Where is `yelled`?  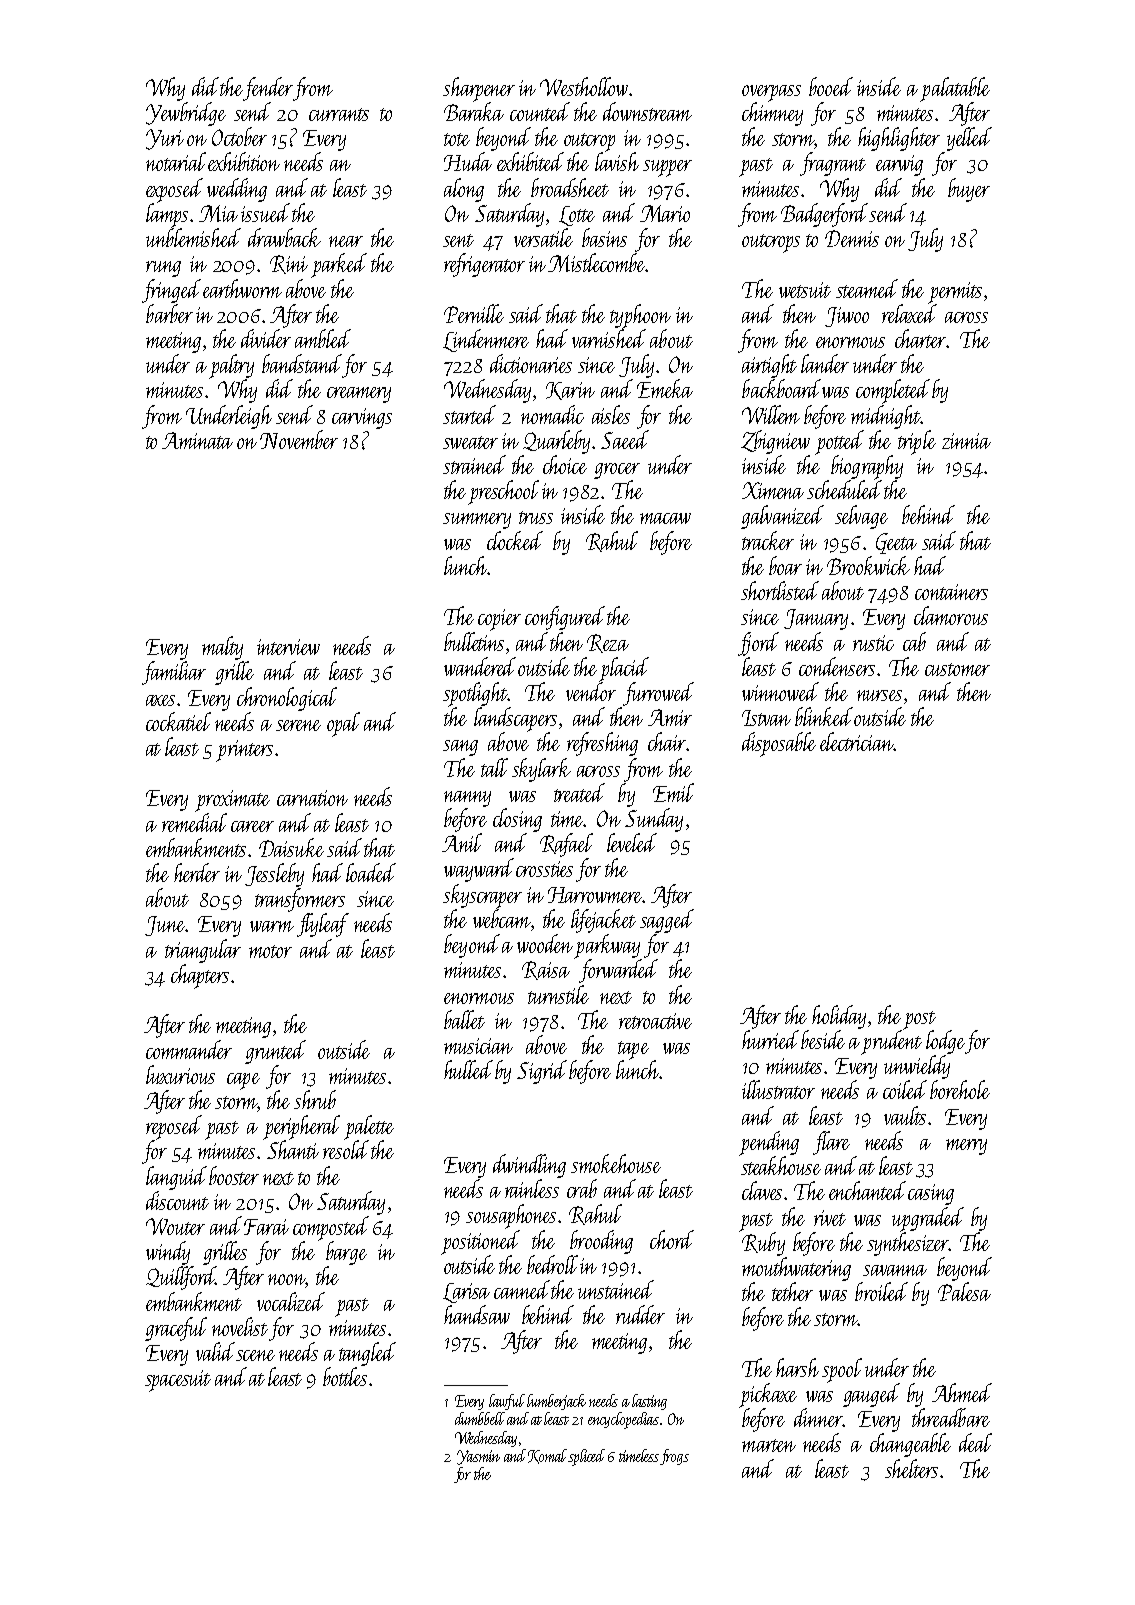
yelled is located at coordinates (969, 139).
